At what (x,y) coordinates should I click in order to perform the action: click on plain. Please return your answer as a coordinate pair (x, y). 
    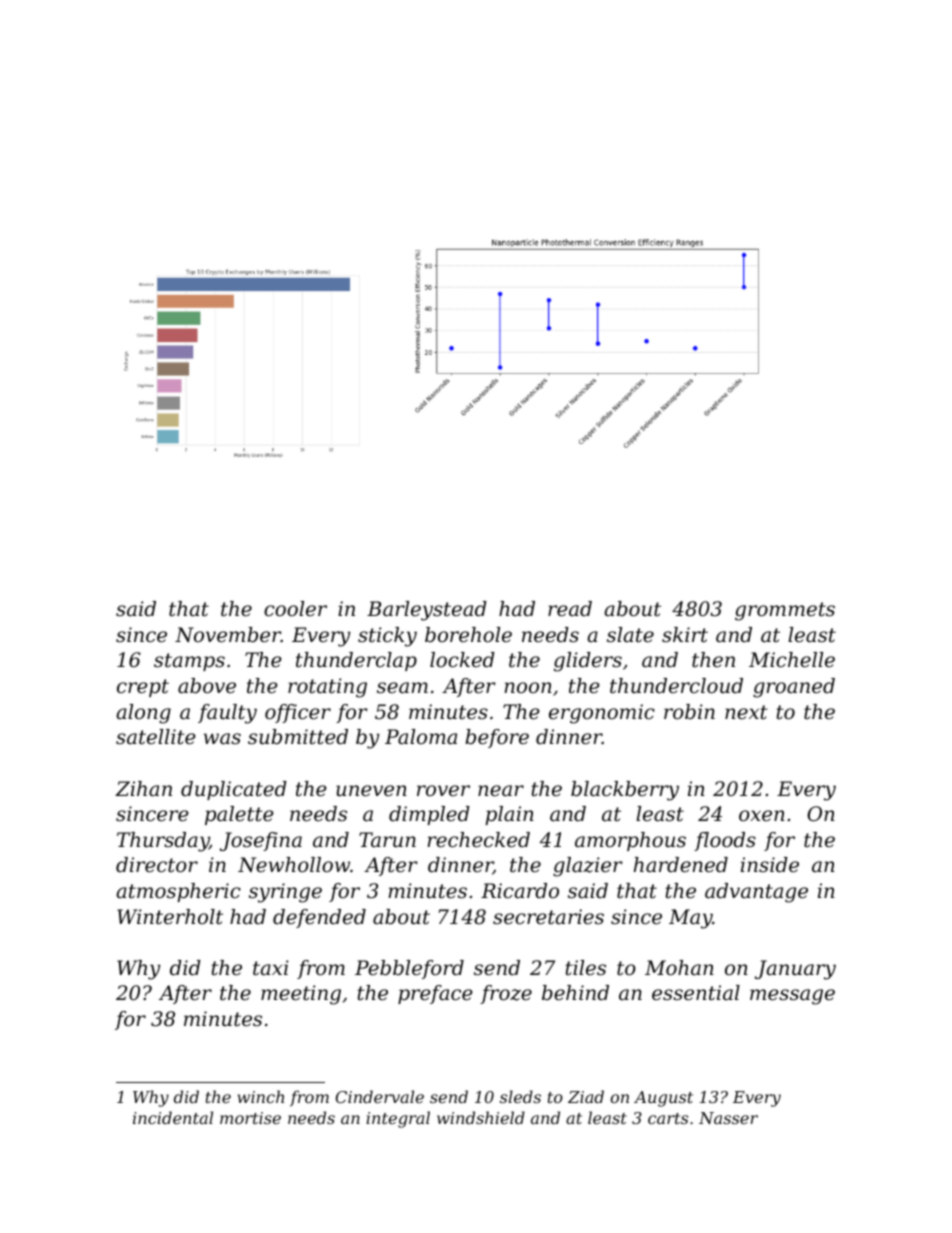
    Looking at the image, I should click on (509, 815).
